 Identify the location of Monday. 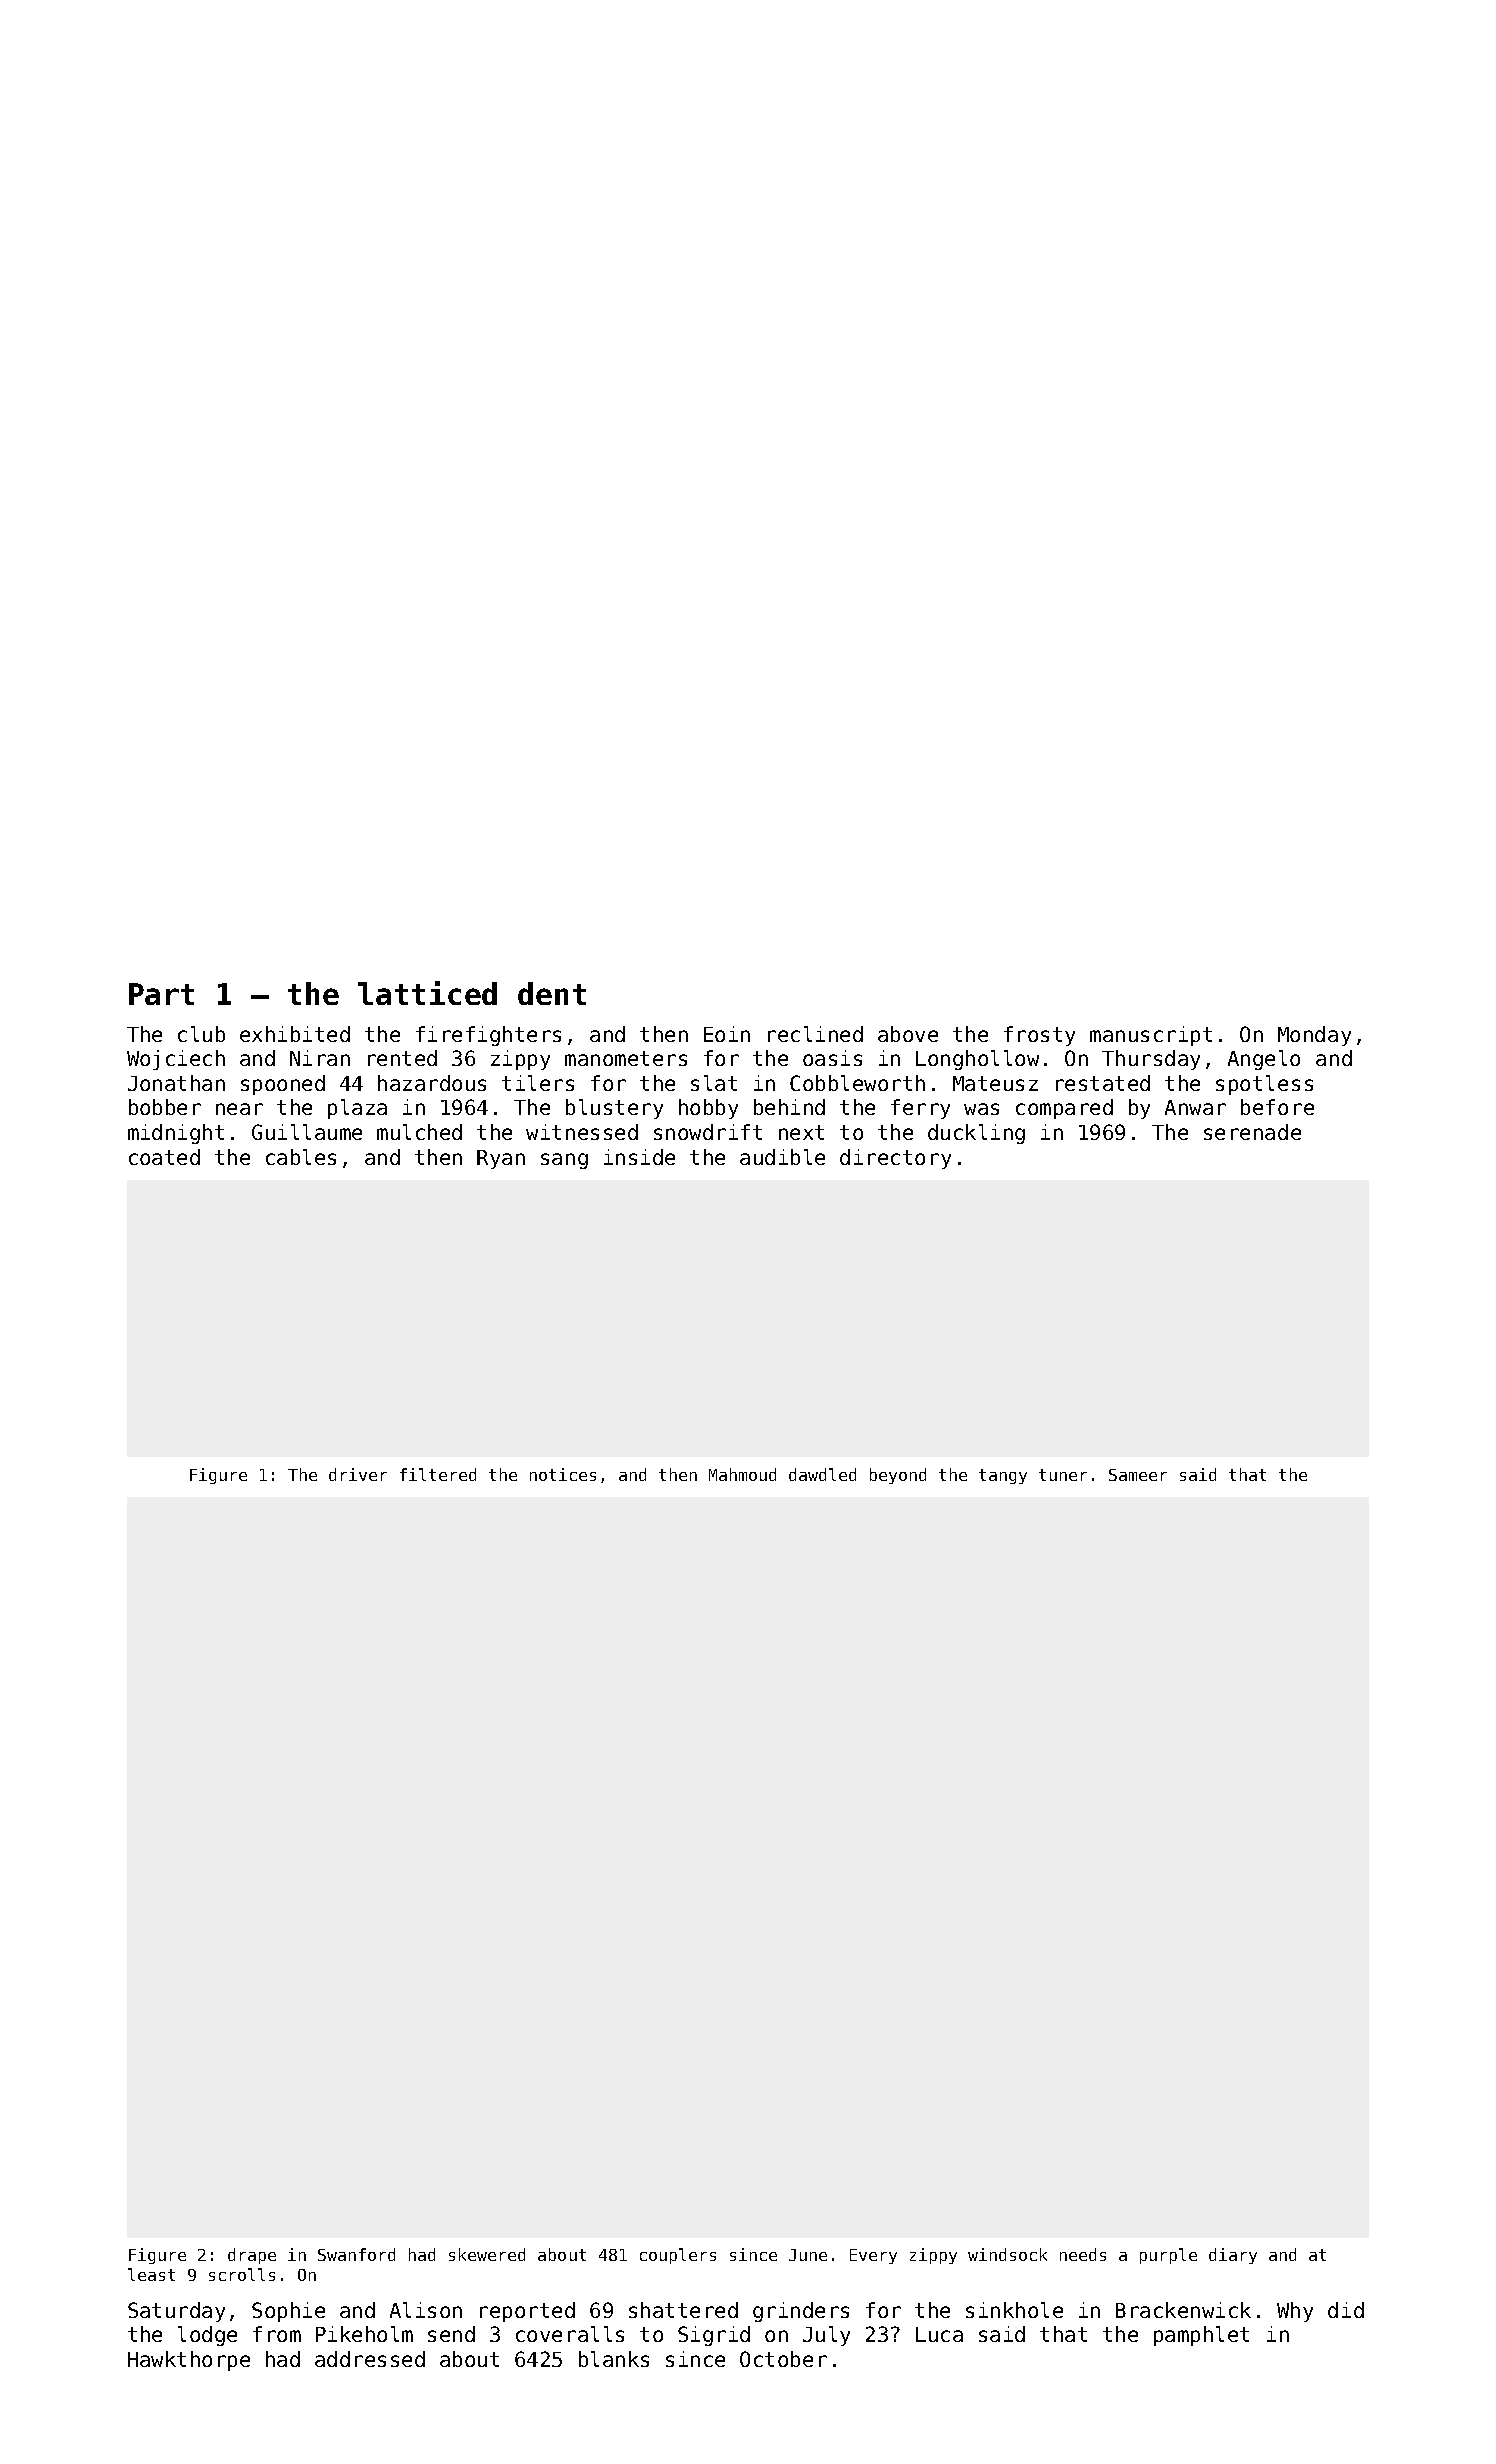
(1314, 1036).
